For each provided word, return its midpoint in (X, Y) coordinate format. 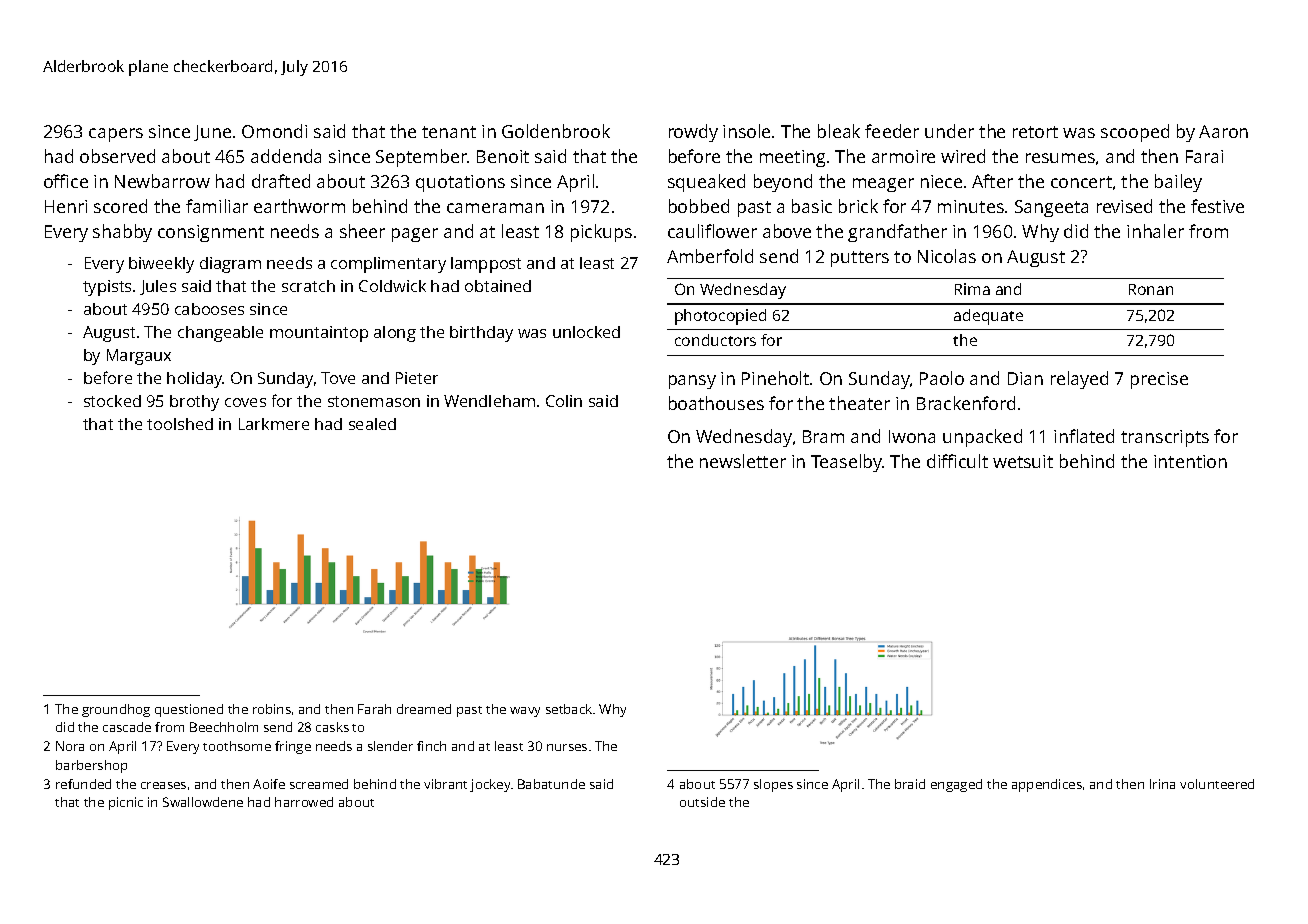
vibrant (445, 784)
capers (116, 135)
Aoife (269, 784)
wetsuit (1023, 461)
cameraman (495, 208)
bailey (1178, 183)
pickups (601, 233)
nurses (567, 747)
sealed (372, 424)
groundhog (116, 710)
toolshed (180, 424)
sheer (362, 231)
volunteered (1217, 784)
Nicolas (947, 256)
